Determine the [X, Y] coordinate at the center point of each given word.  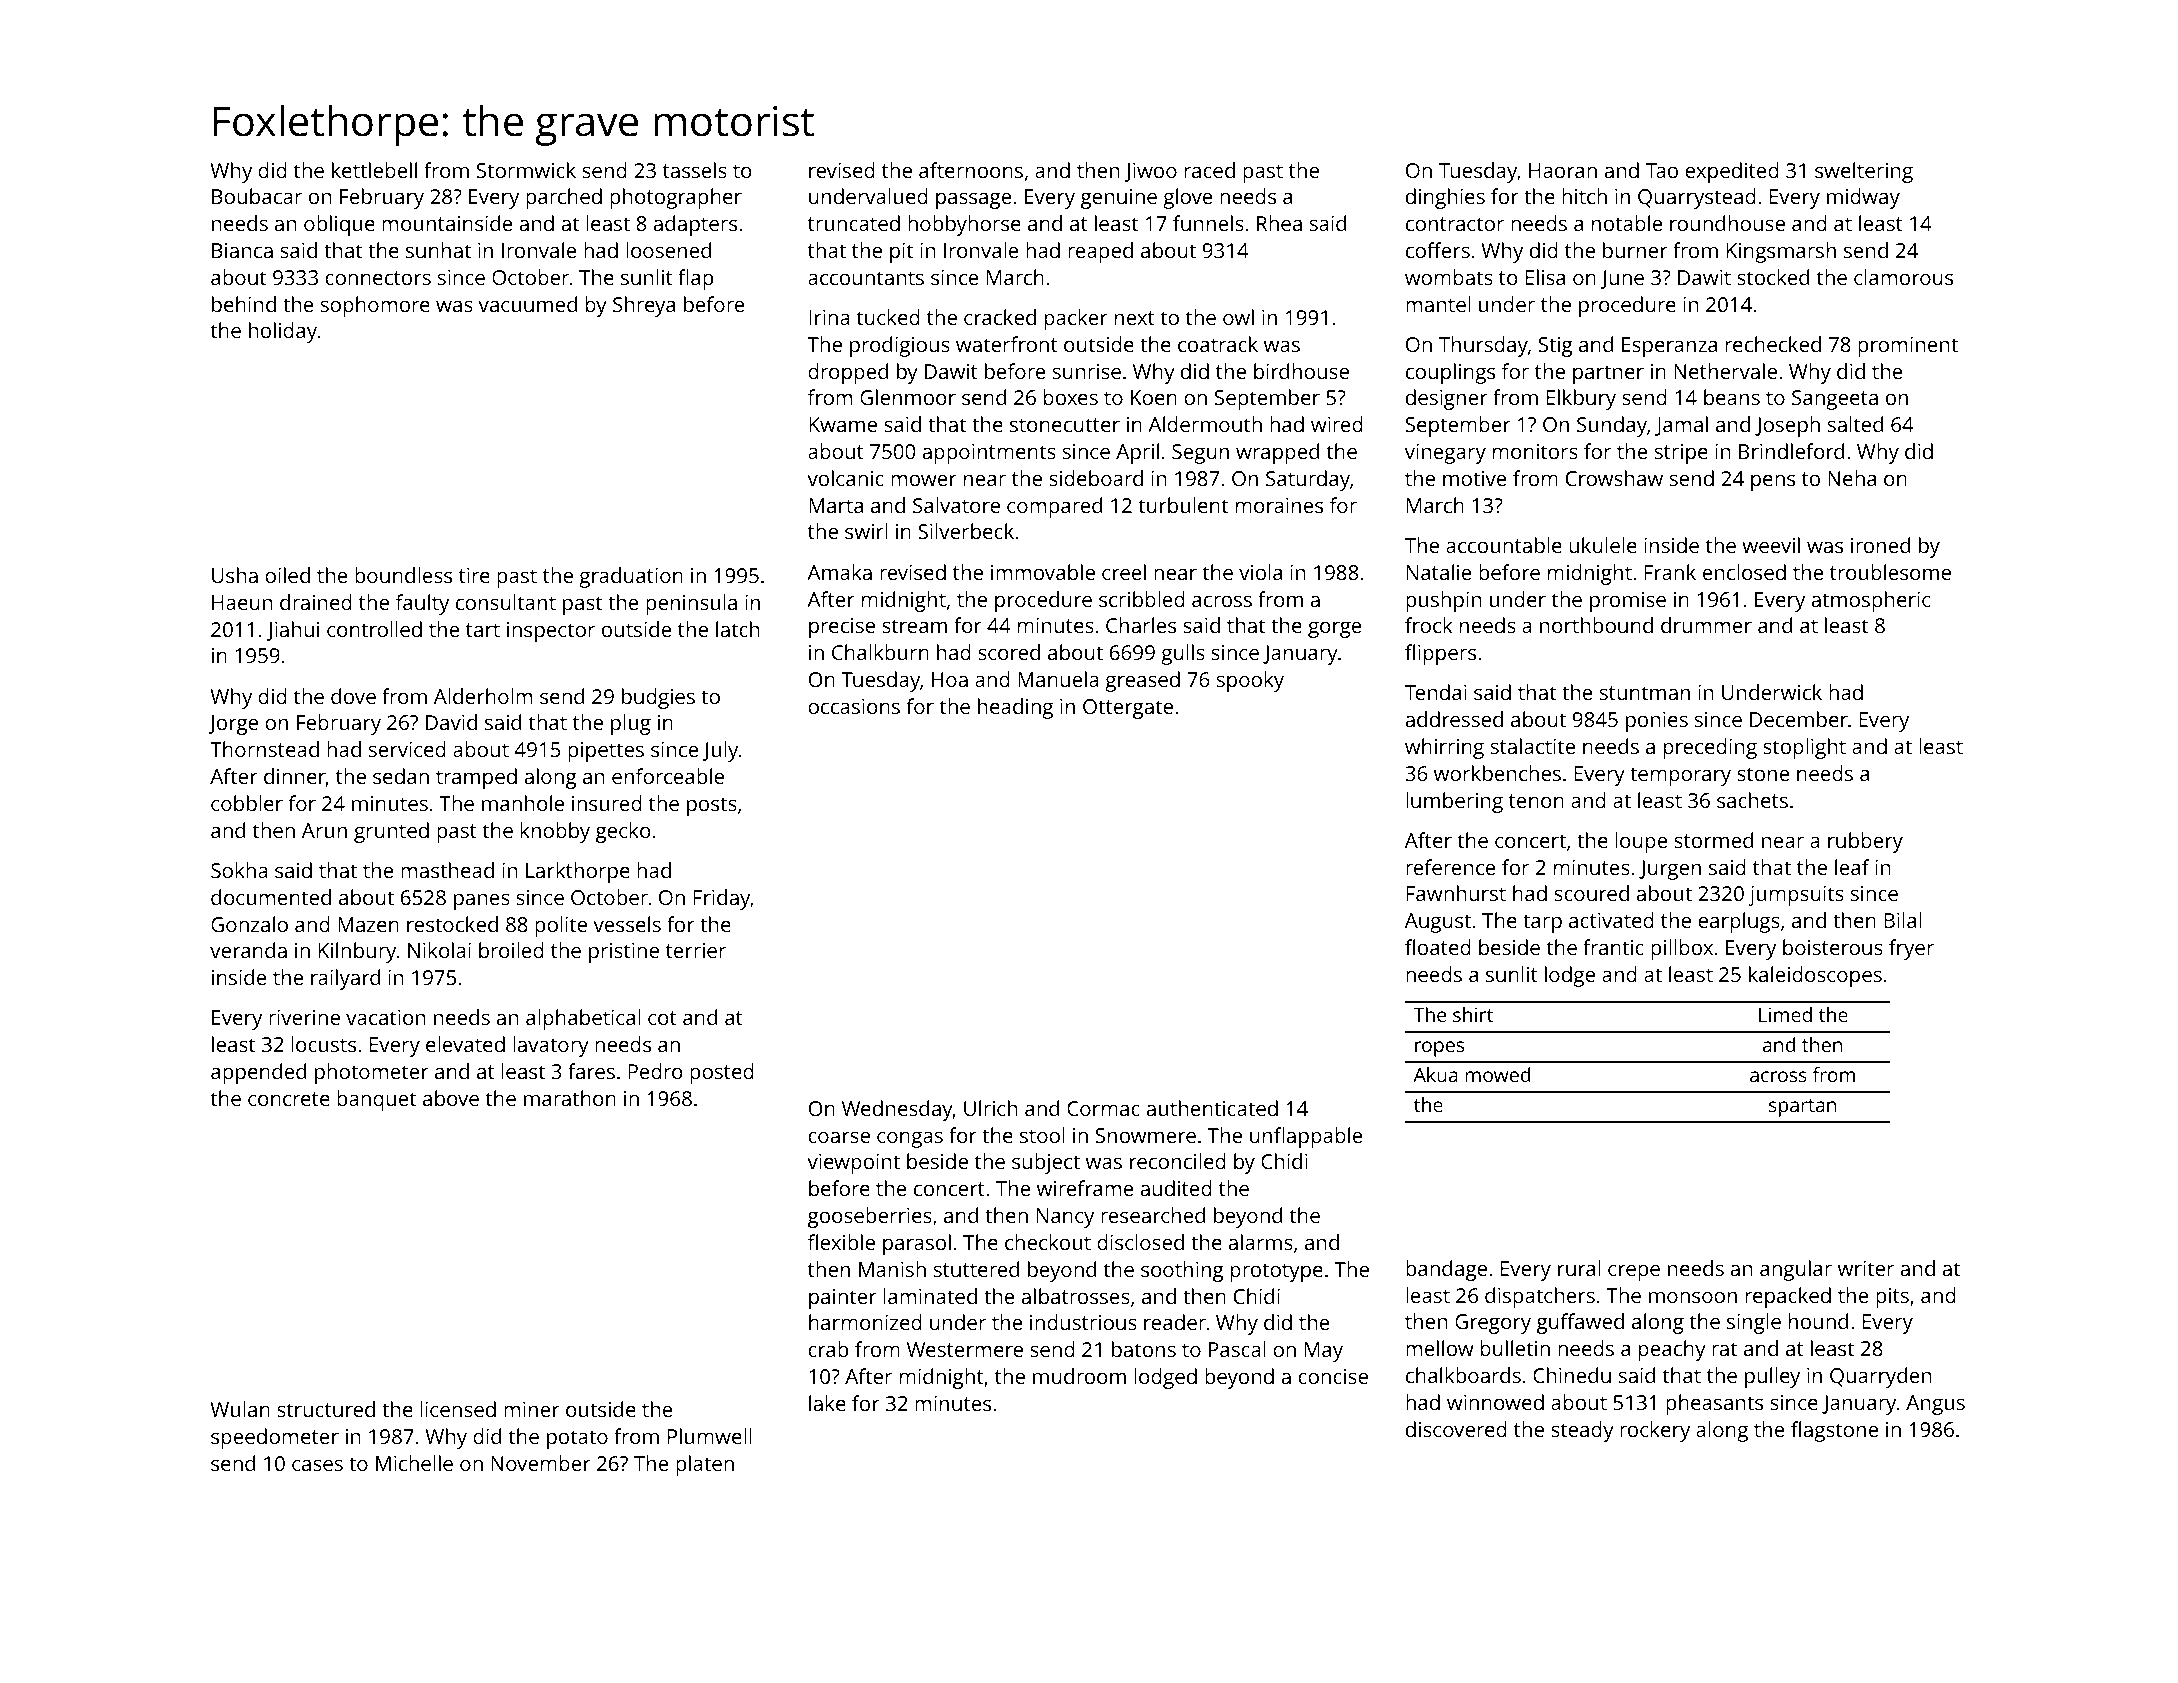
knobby [555, 832]
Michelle [414, 1463]
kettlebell [374, 170]
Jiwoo [1150, 172]
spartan [1802, 1108]
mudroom [1079, 1376]
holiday [283, 332]
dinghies [1445, 198]
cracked [1000, 317]
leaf [1852, 867]
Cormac [1103, 1108]
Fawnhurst [1456, 893]
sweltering [1864, 172]
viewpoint [853, 1164]
